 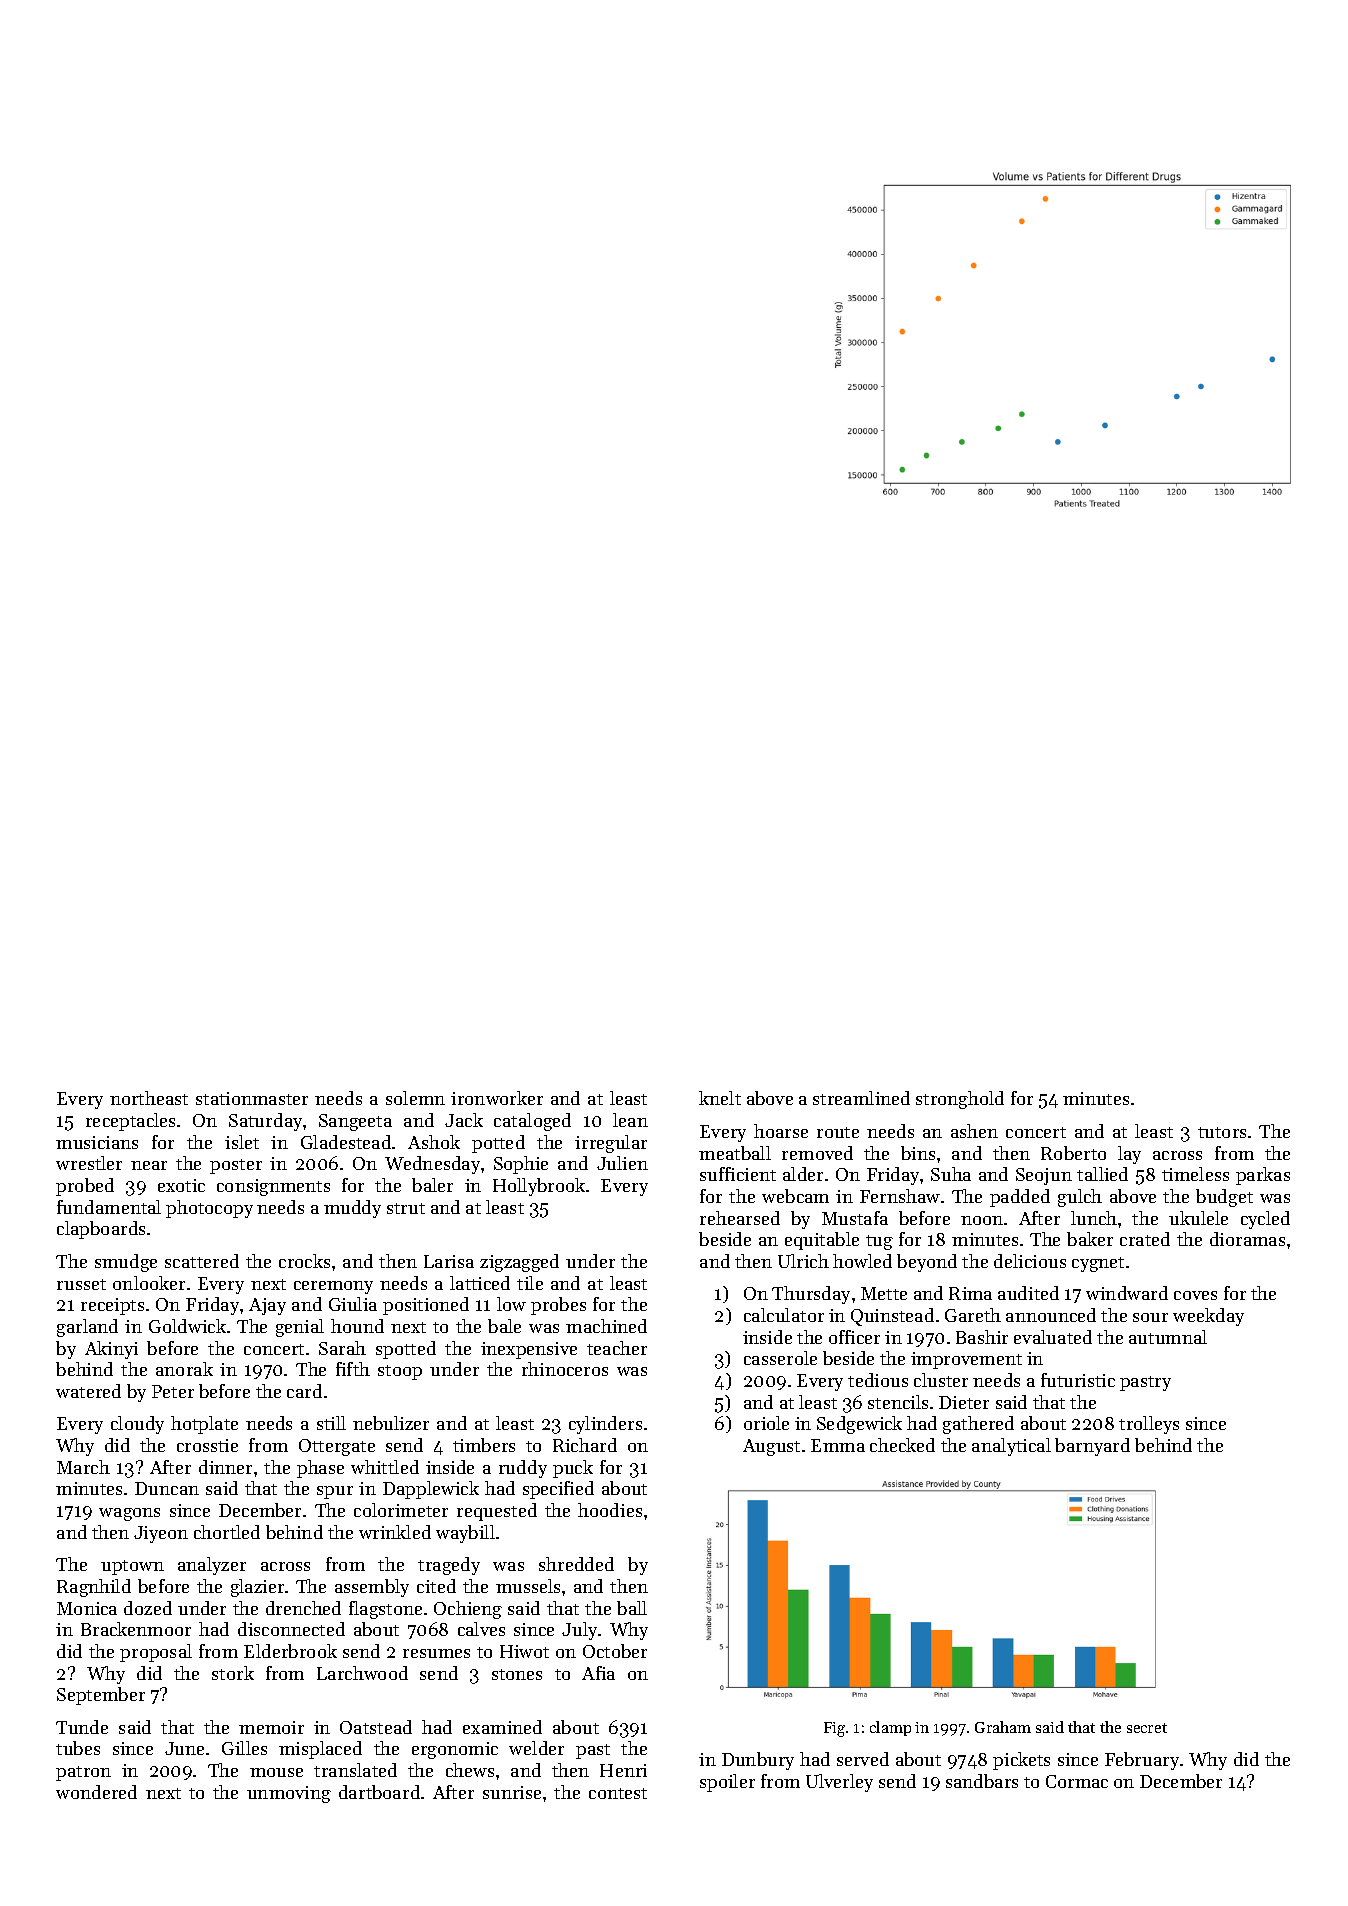 I want to click on mussels, so click(x=528, y=1586).
